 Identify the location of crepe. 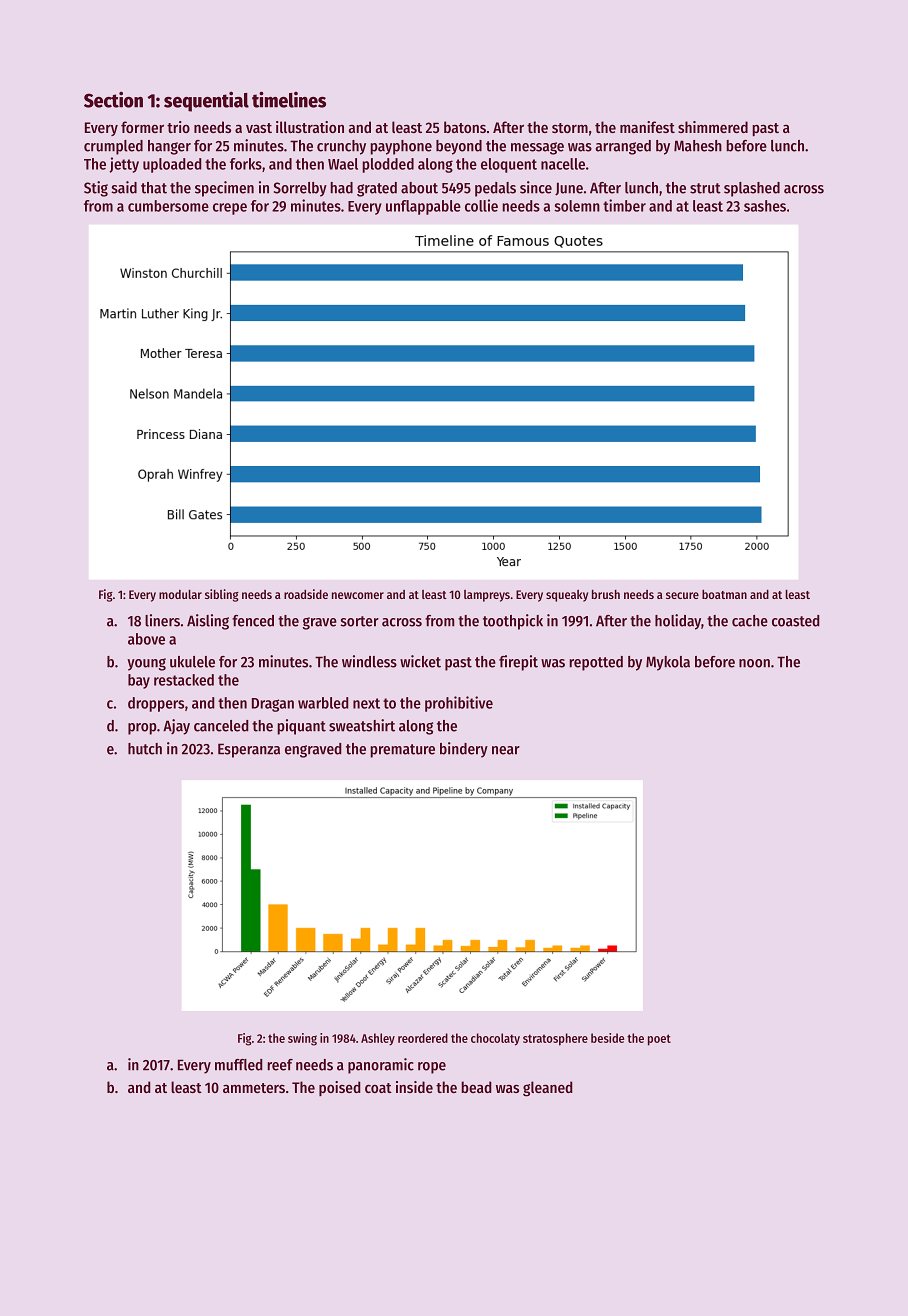
(230, 209).
